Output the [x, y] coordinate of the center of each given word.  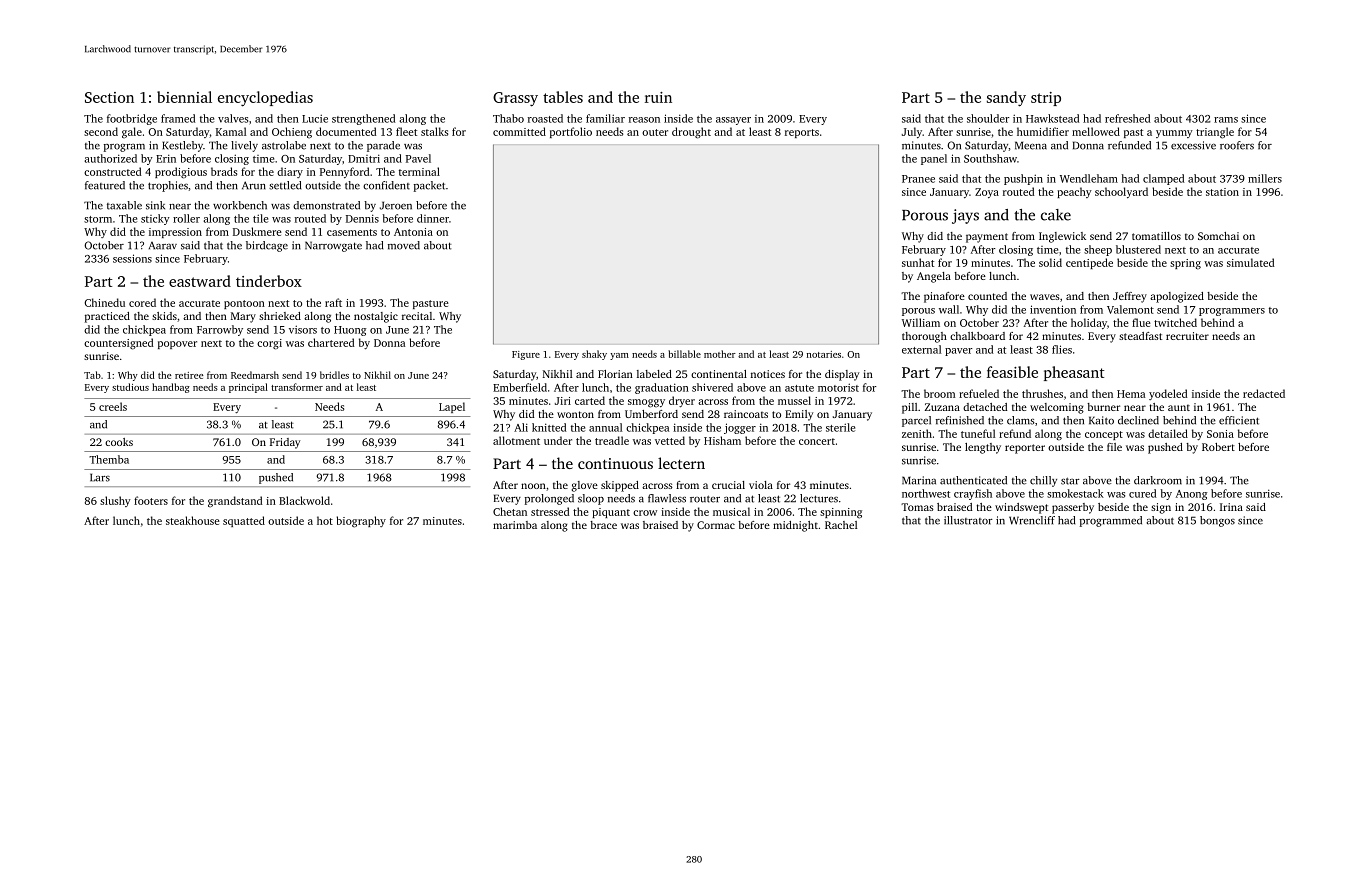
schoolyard [1121, 192]
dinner [433, 218]
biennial [184, 97]
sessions [132, 258]
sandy [1006, 99]
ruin [658, 97]
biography [361, 522]
